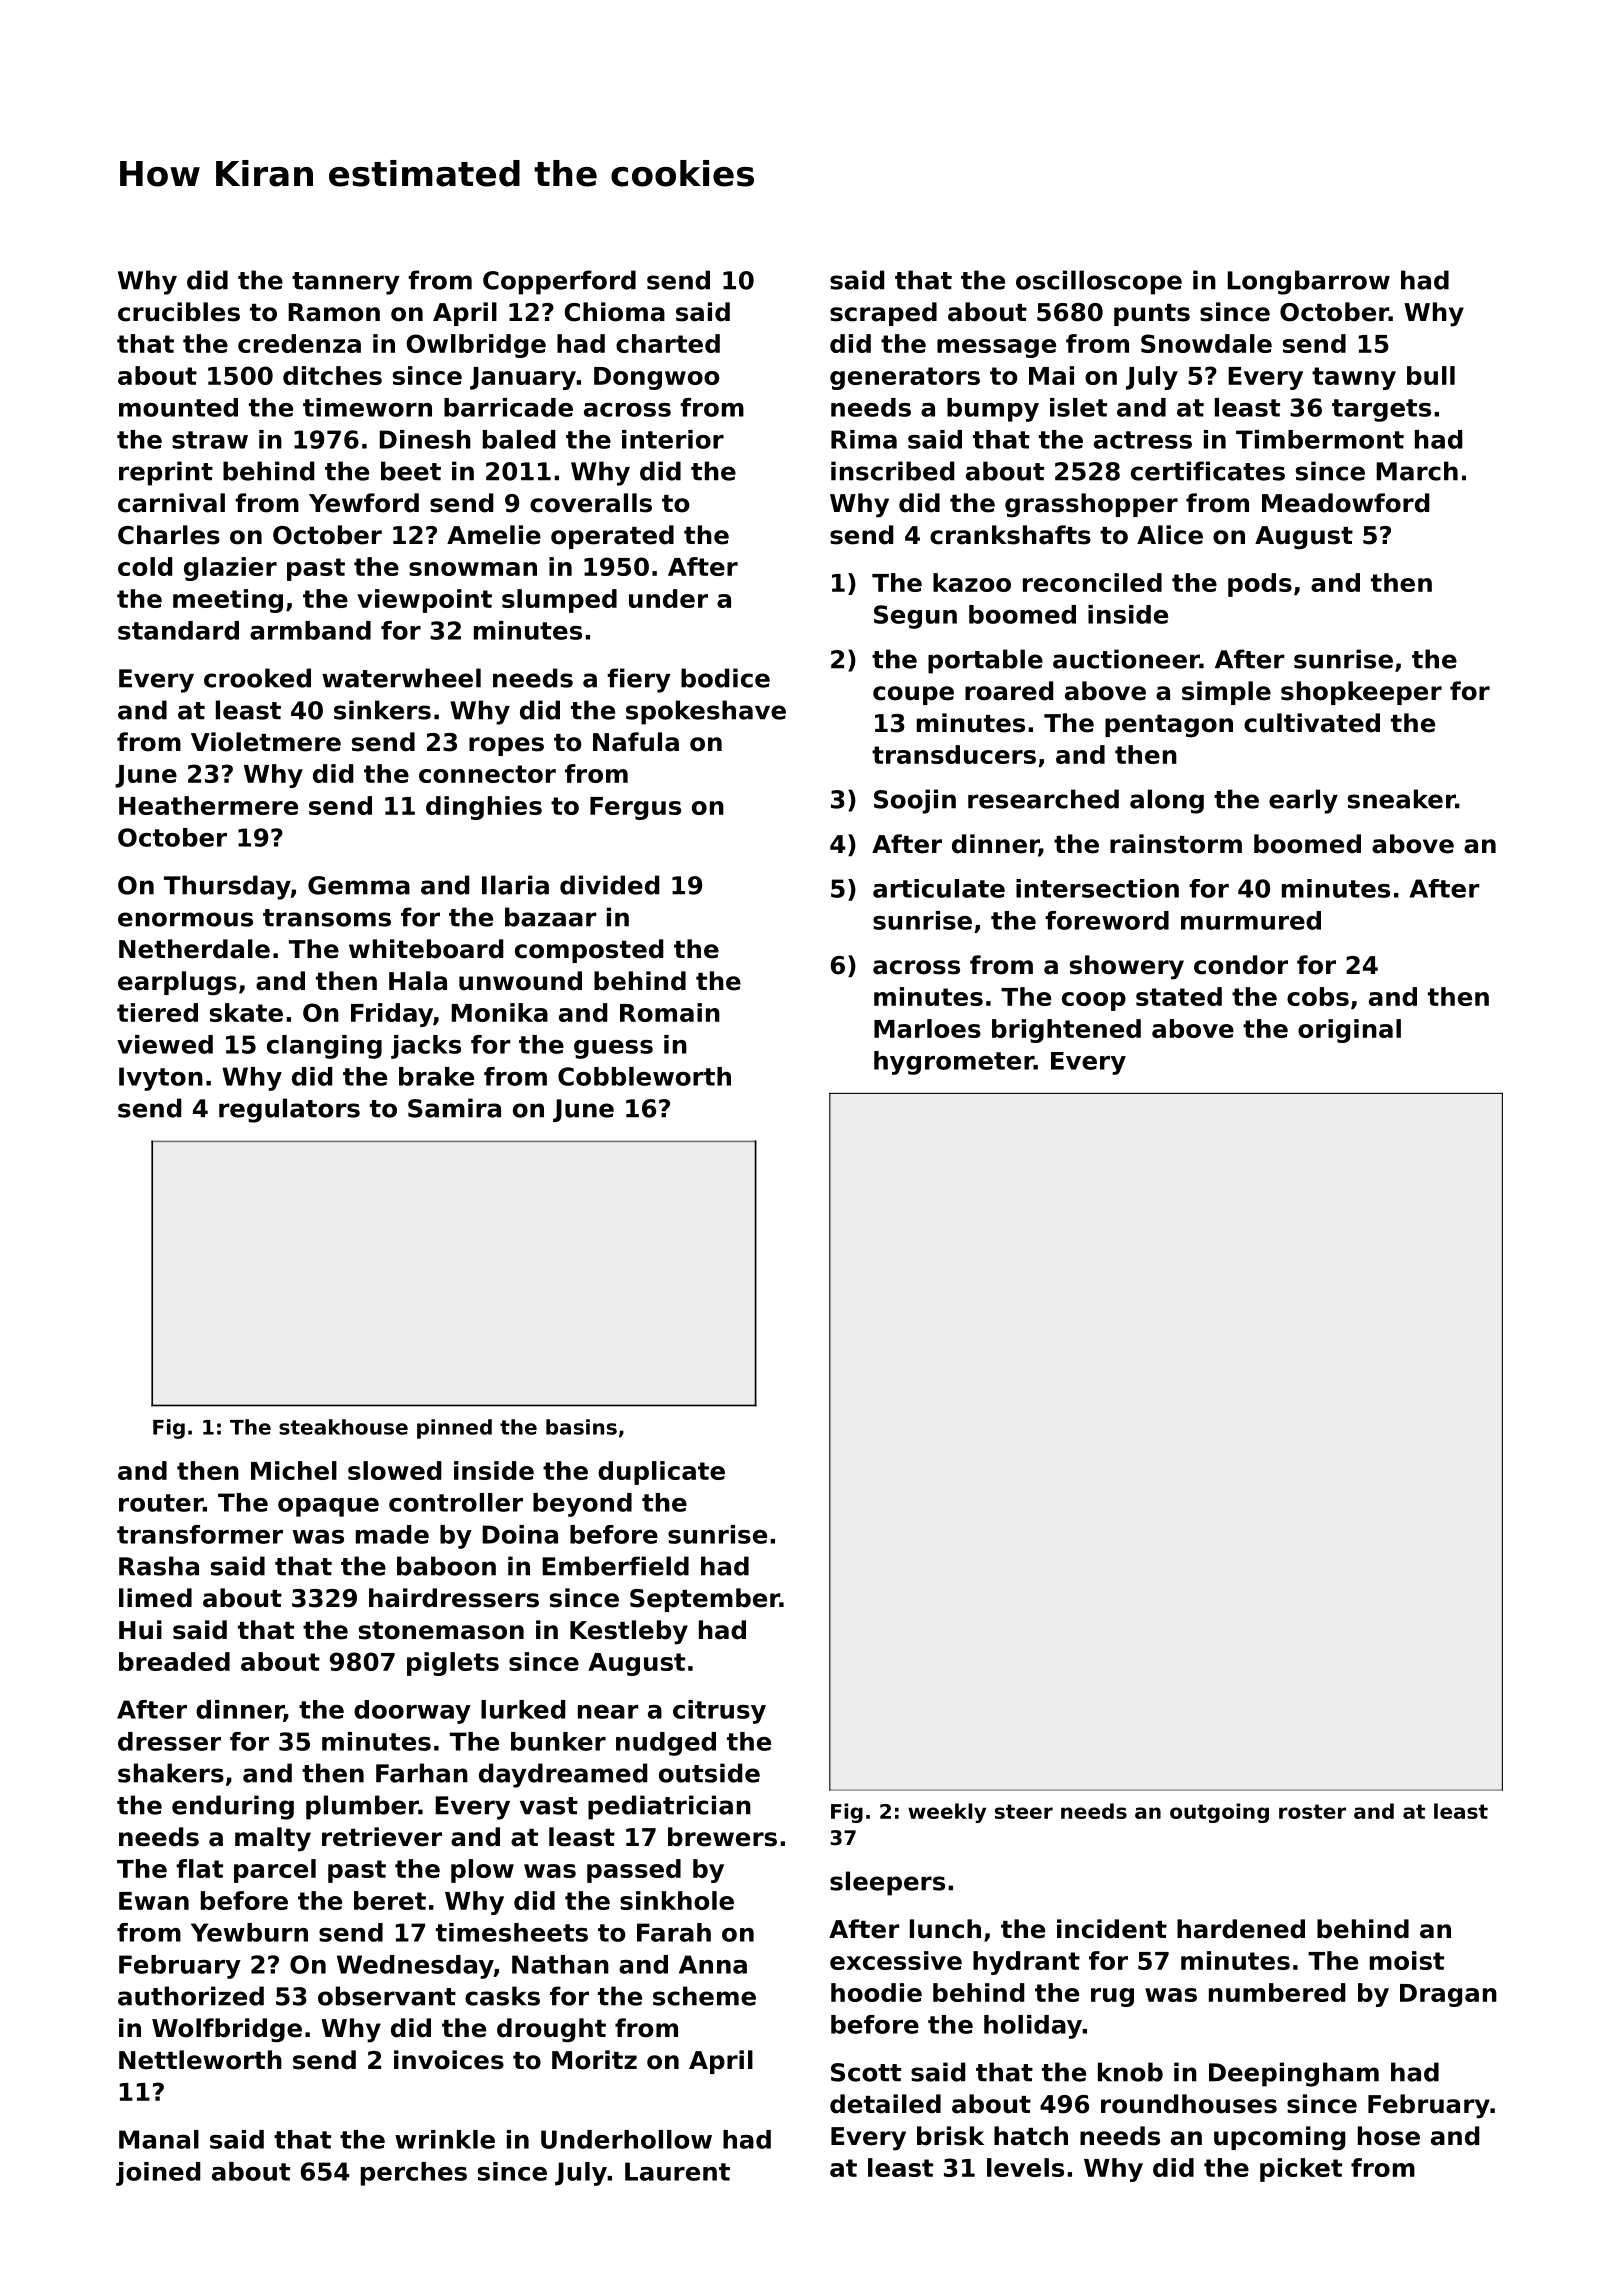 The image size is (1620, 2292). Describe the element at coordinates (677, 2171) in the screenshot. I see `Laurent` at that location.
